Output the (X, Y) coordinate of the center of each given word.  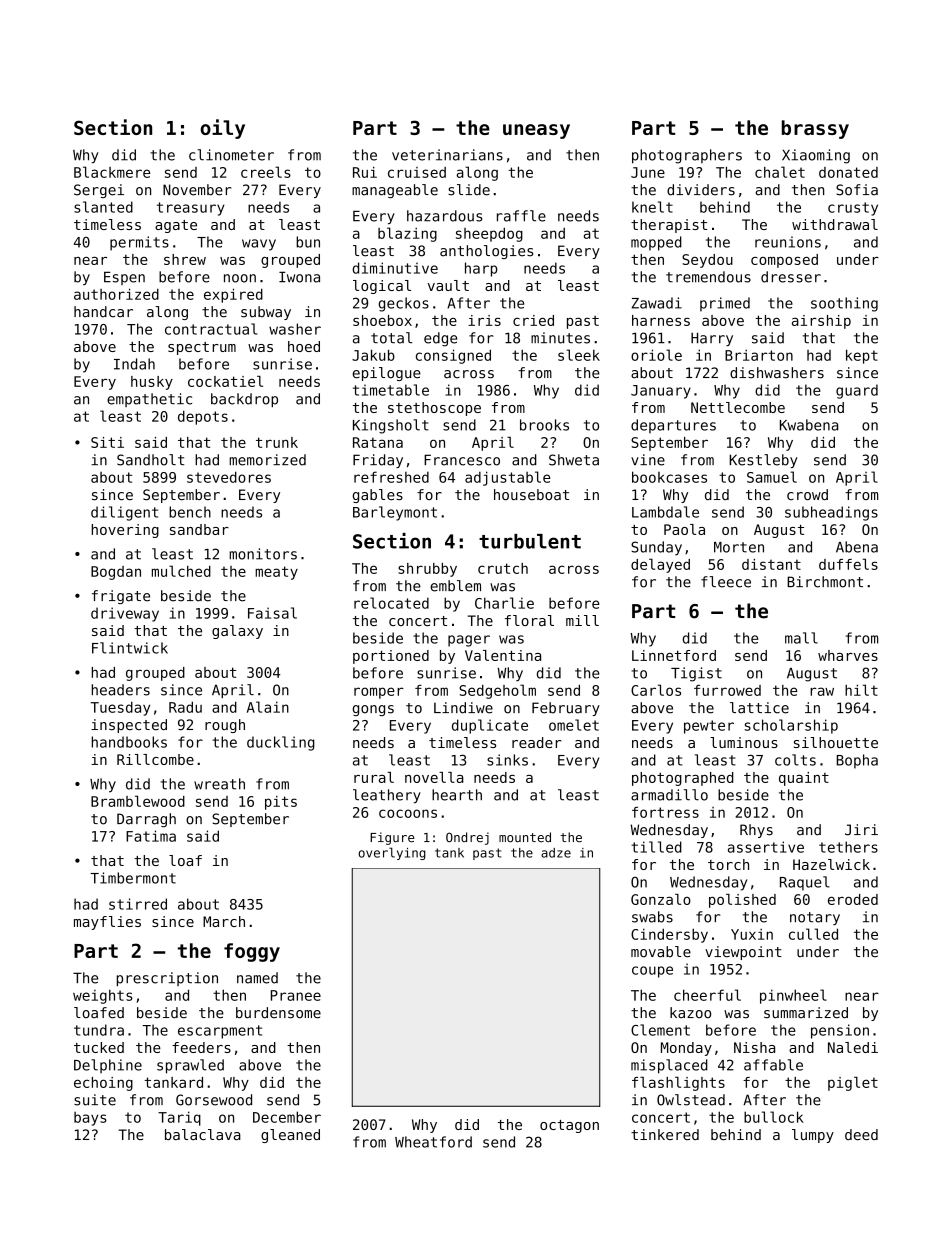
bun (308, 242)
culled (813, 934)
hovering (125, 531)
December (287, 1117)
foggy (252, 952)
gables (378, 496)
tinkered (665, 1134)
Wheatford (433, 1142)
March (224, 921)
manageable (395, 191)
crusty (853, 209)
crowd (807, 495)
